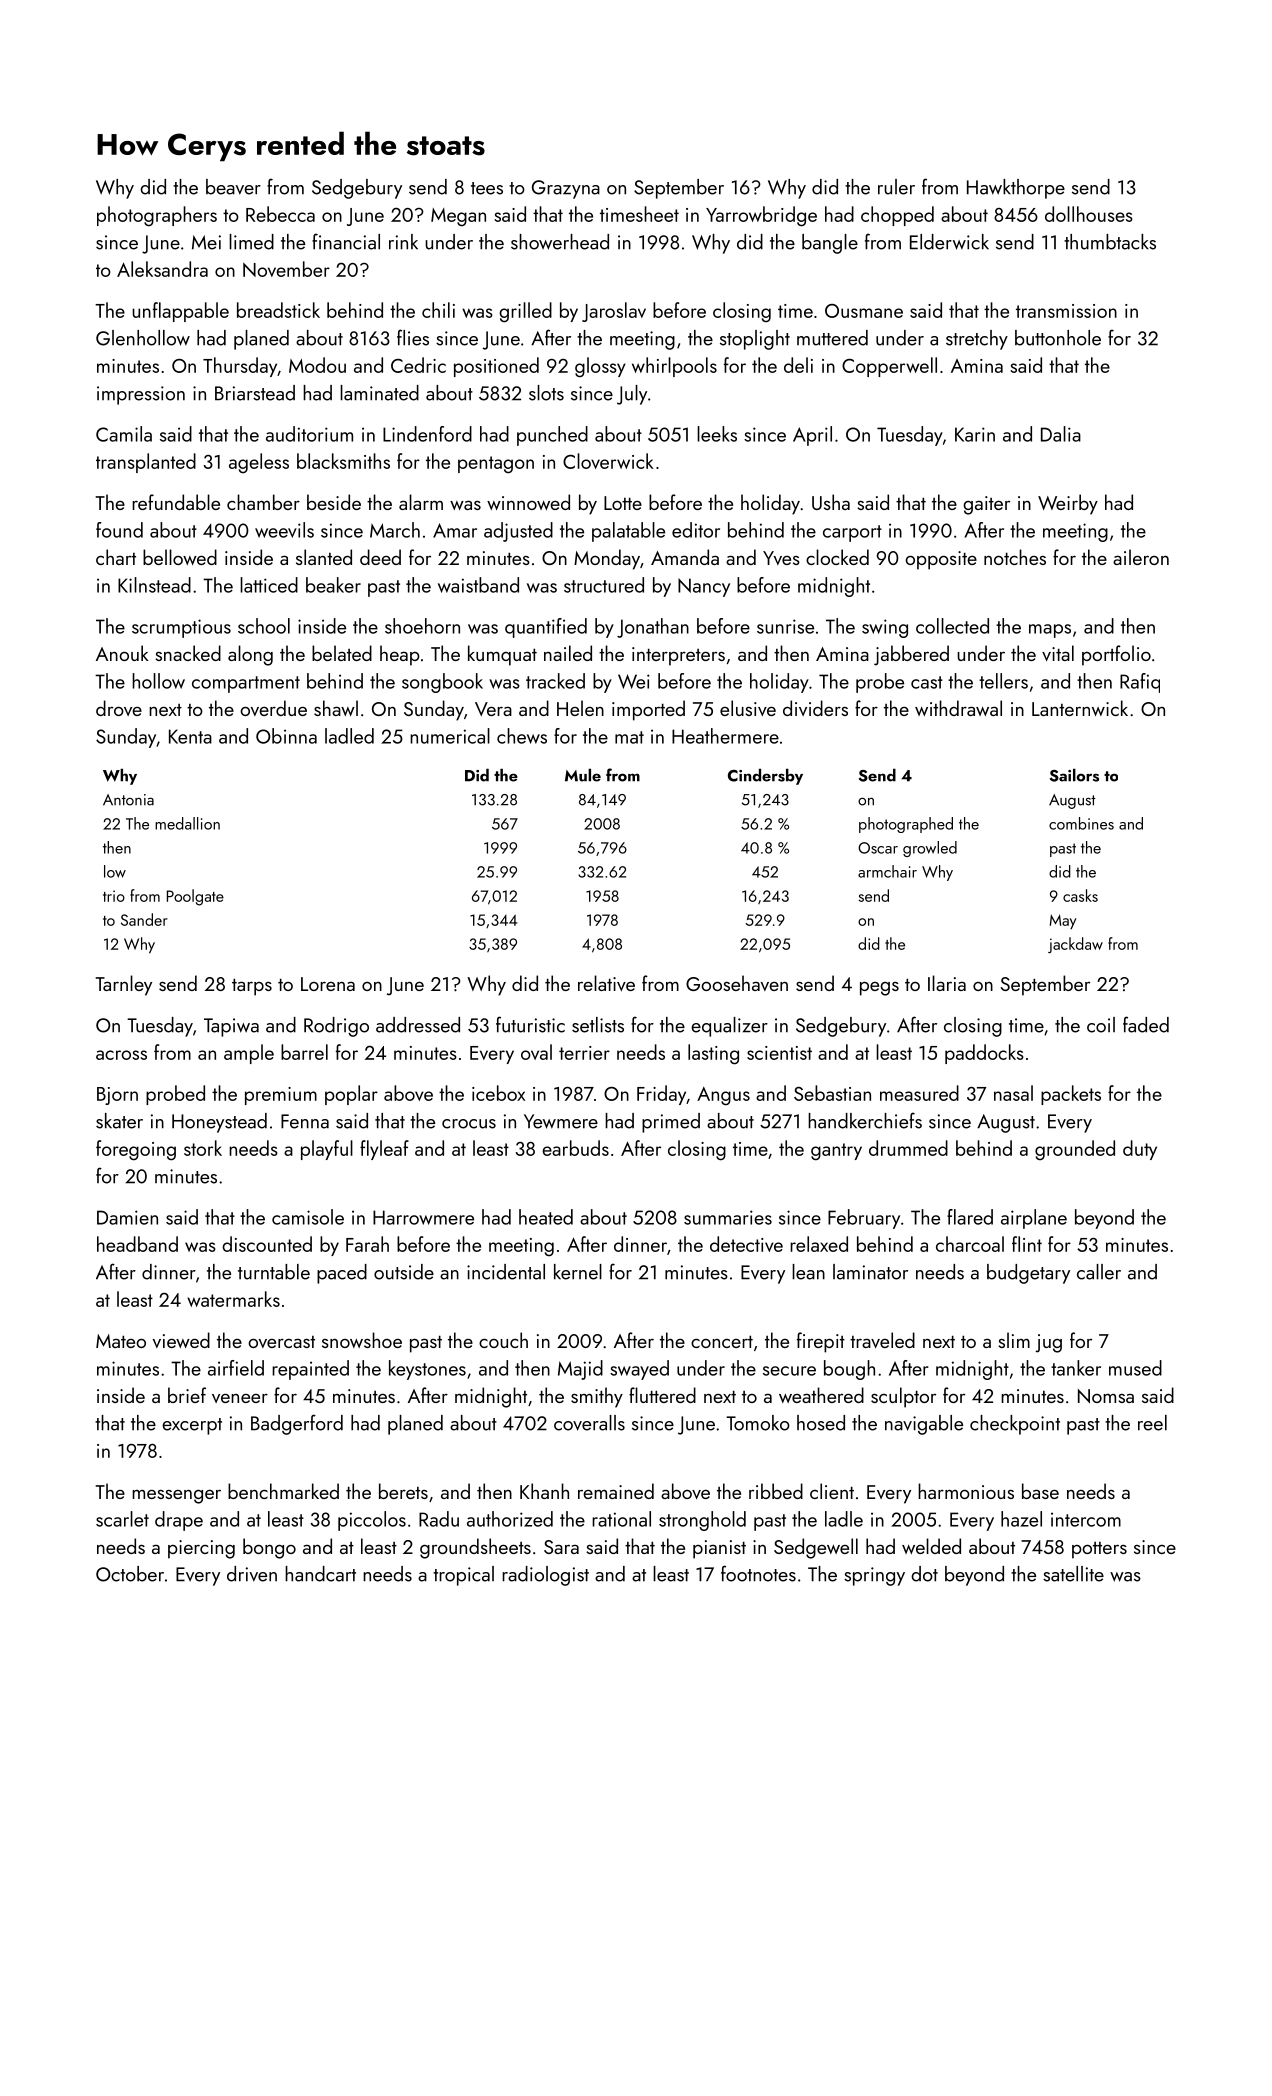 Image resolution: width=1272 pixels, height=2096 pixels. Describe the element at coordinates (121, 1055) in the page. I see `across` at that location.
